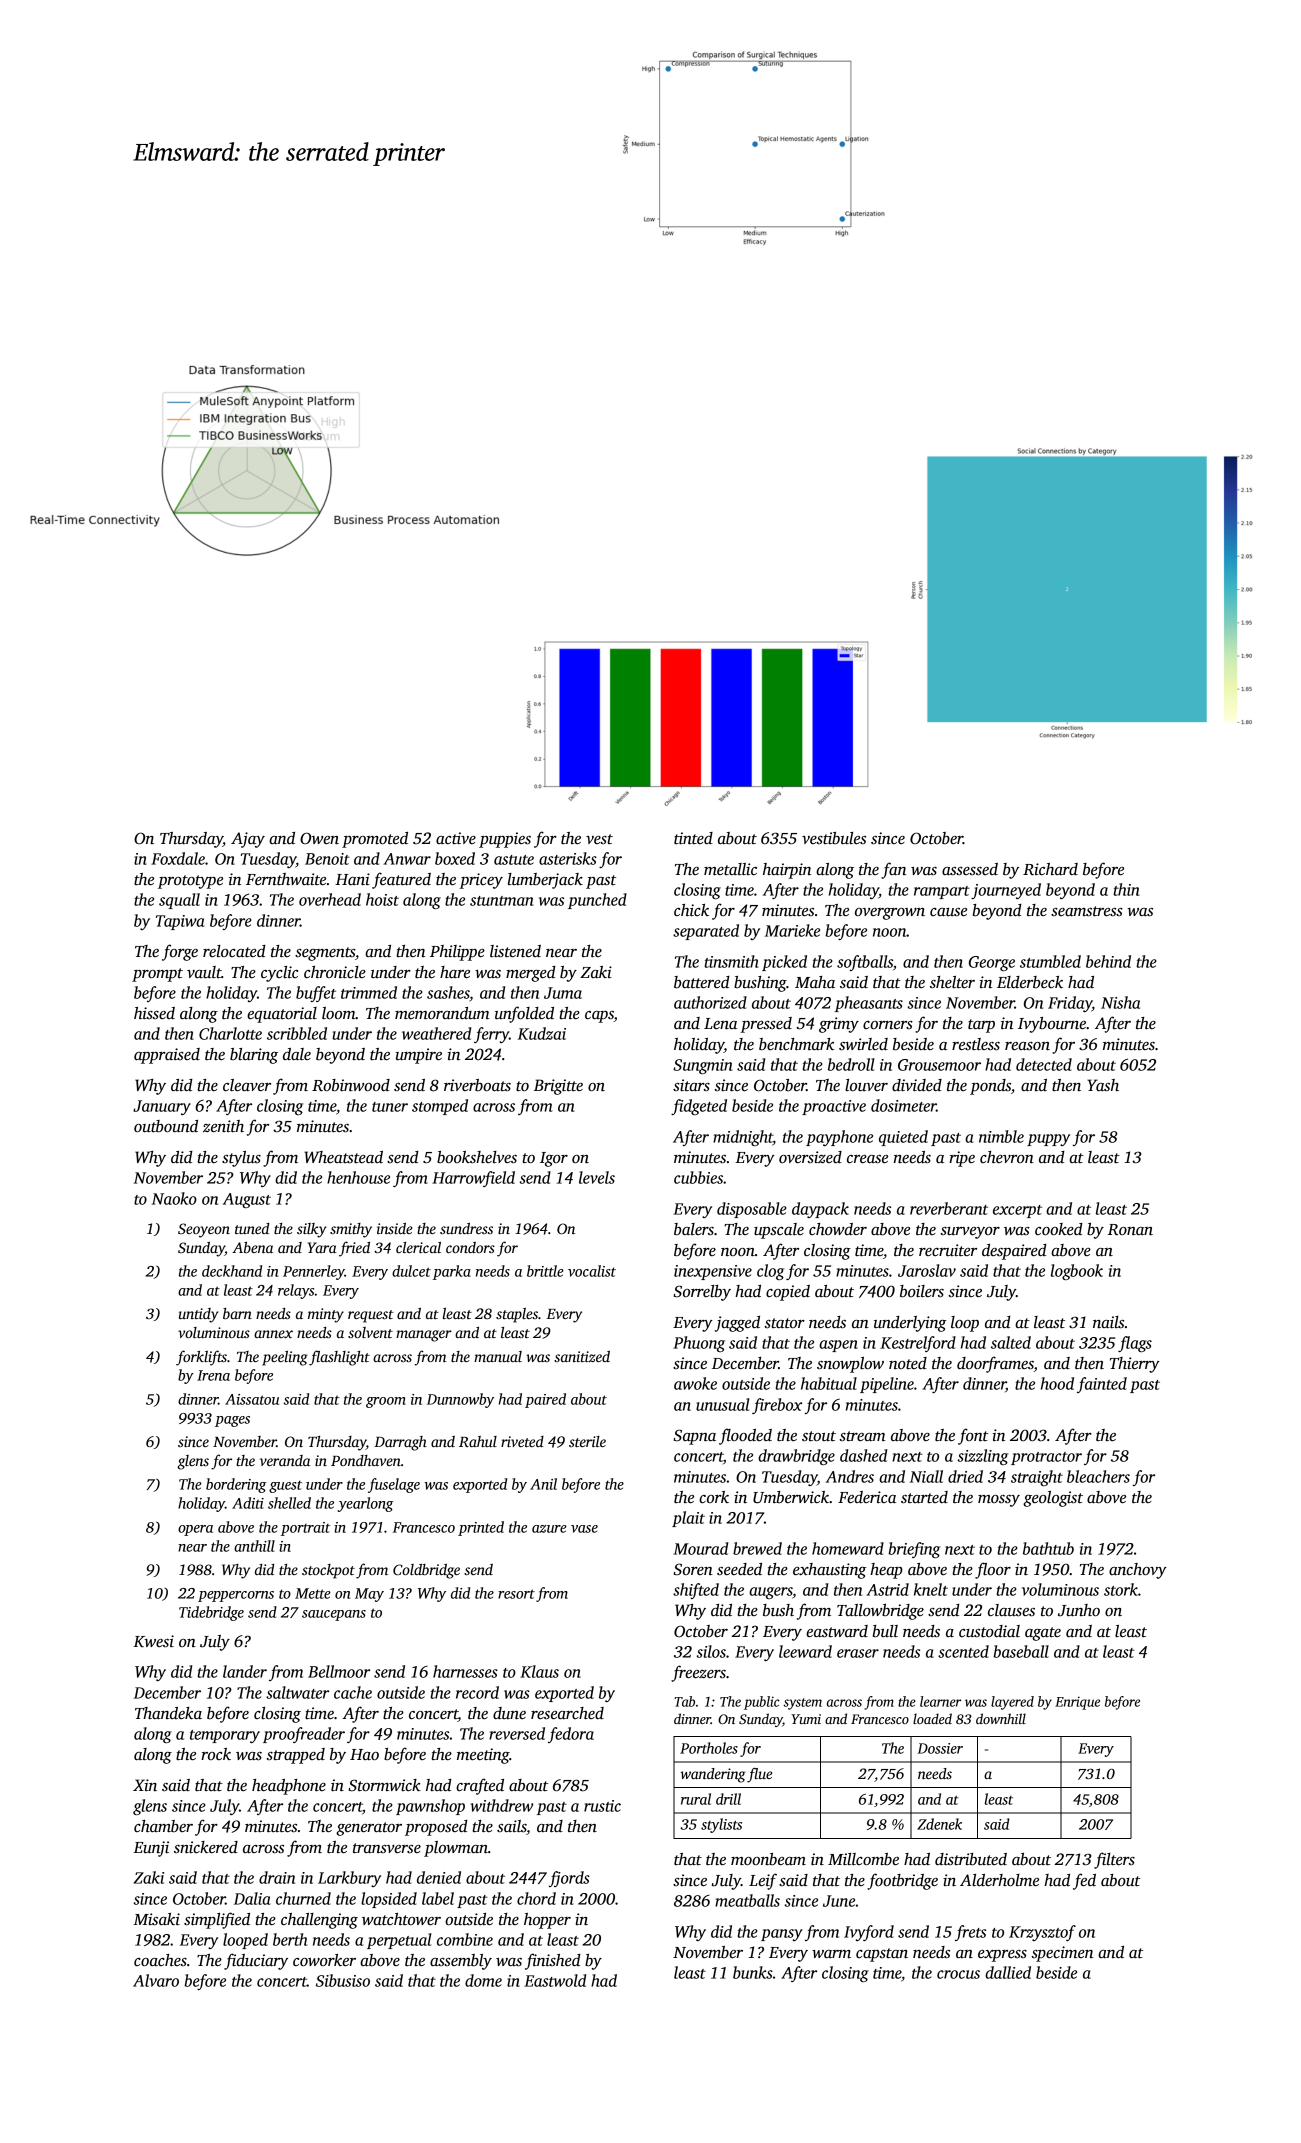 This document has height=2143, width=1301. What do you see at coordinates (252, 1228) in the document?
I see `tuned` at bounding box center [252, 1228].
